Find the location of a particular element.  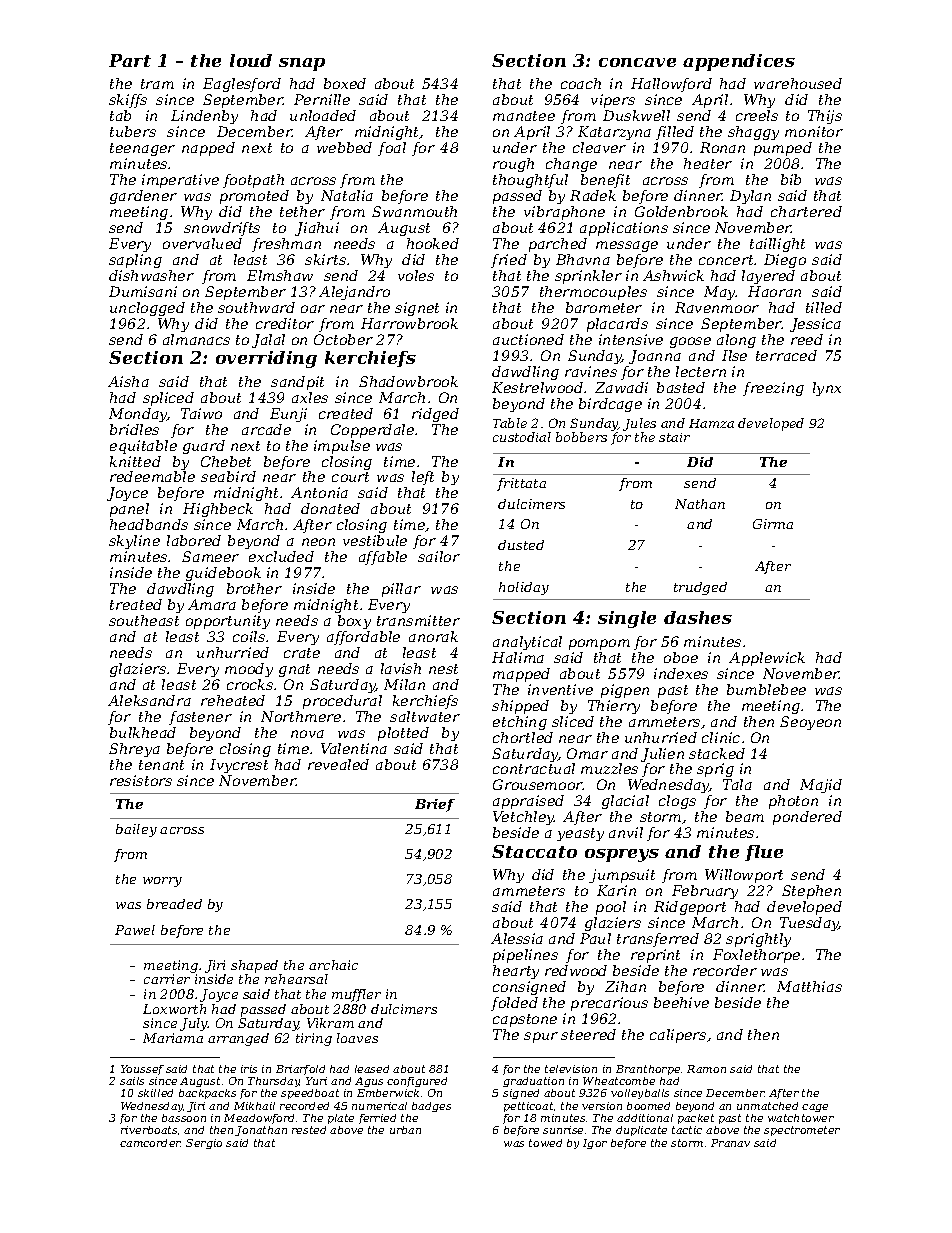

stair is located at coordinates (674, 437).
